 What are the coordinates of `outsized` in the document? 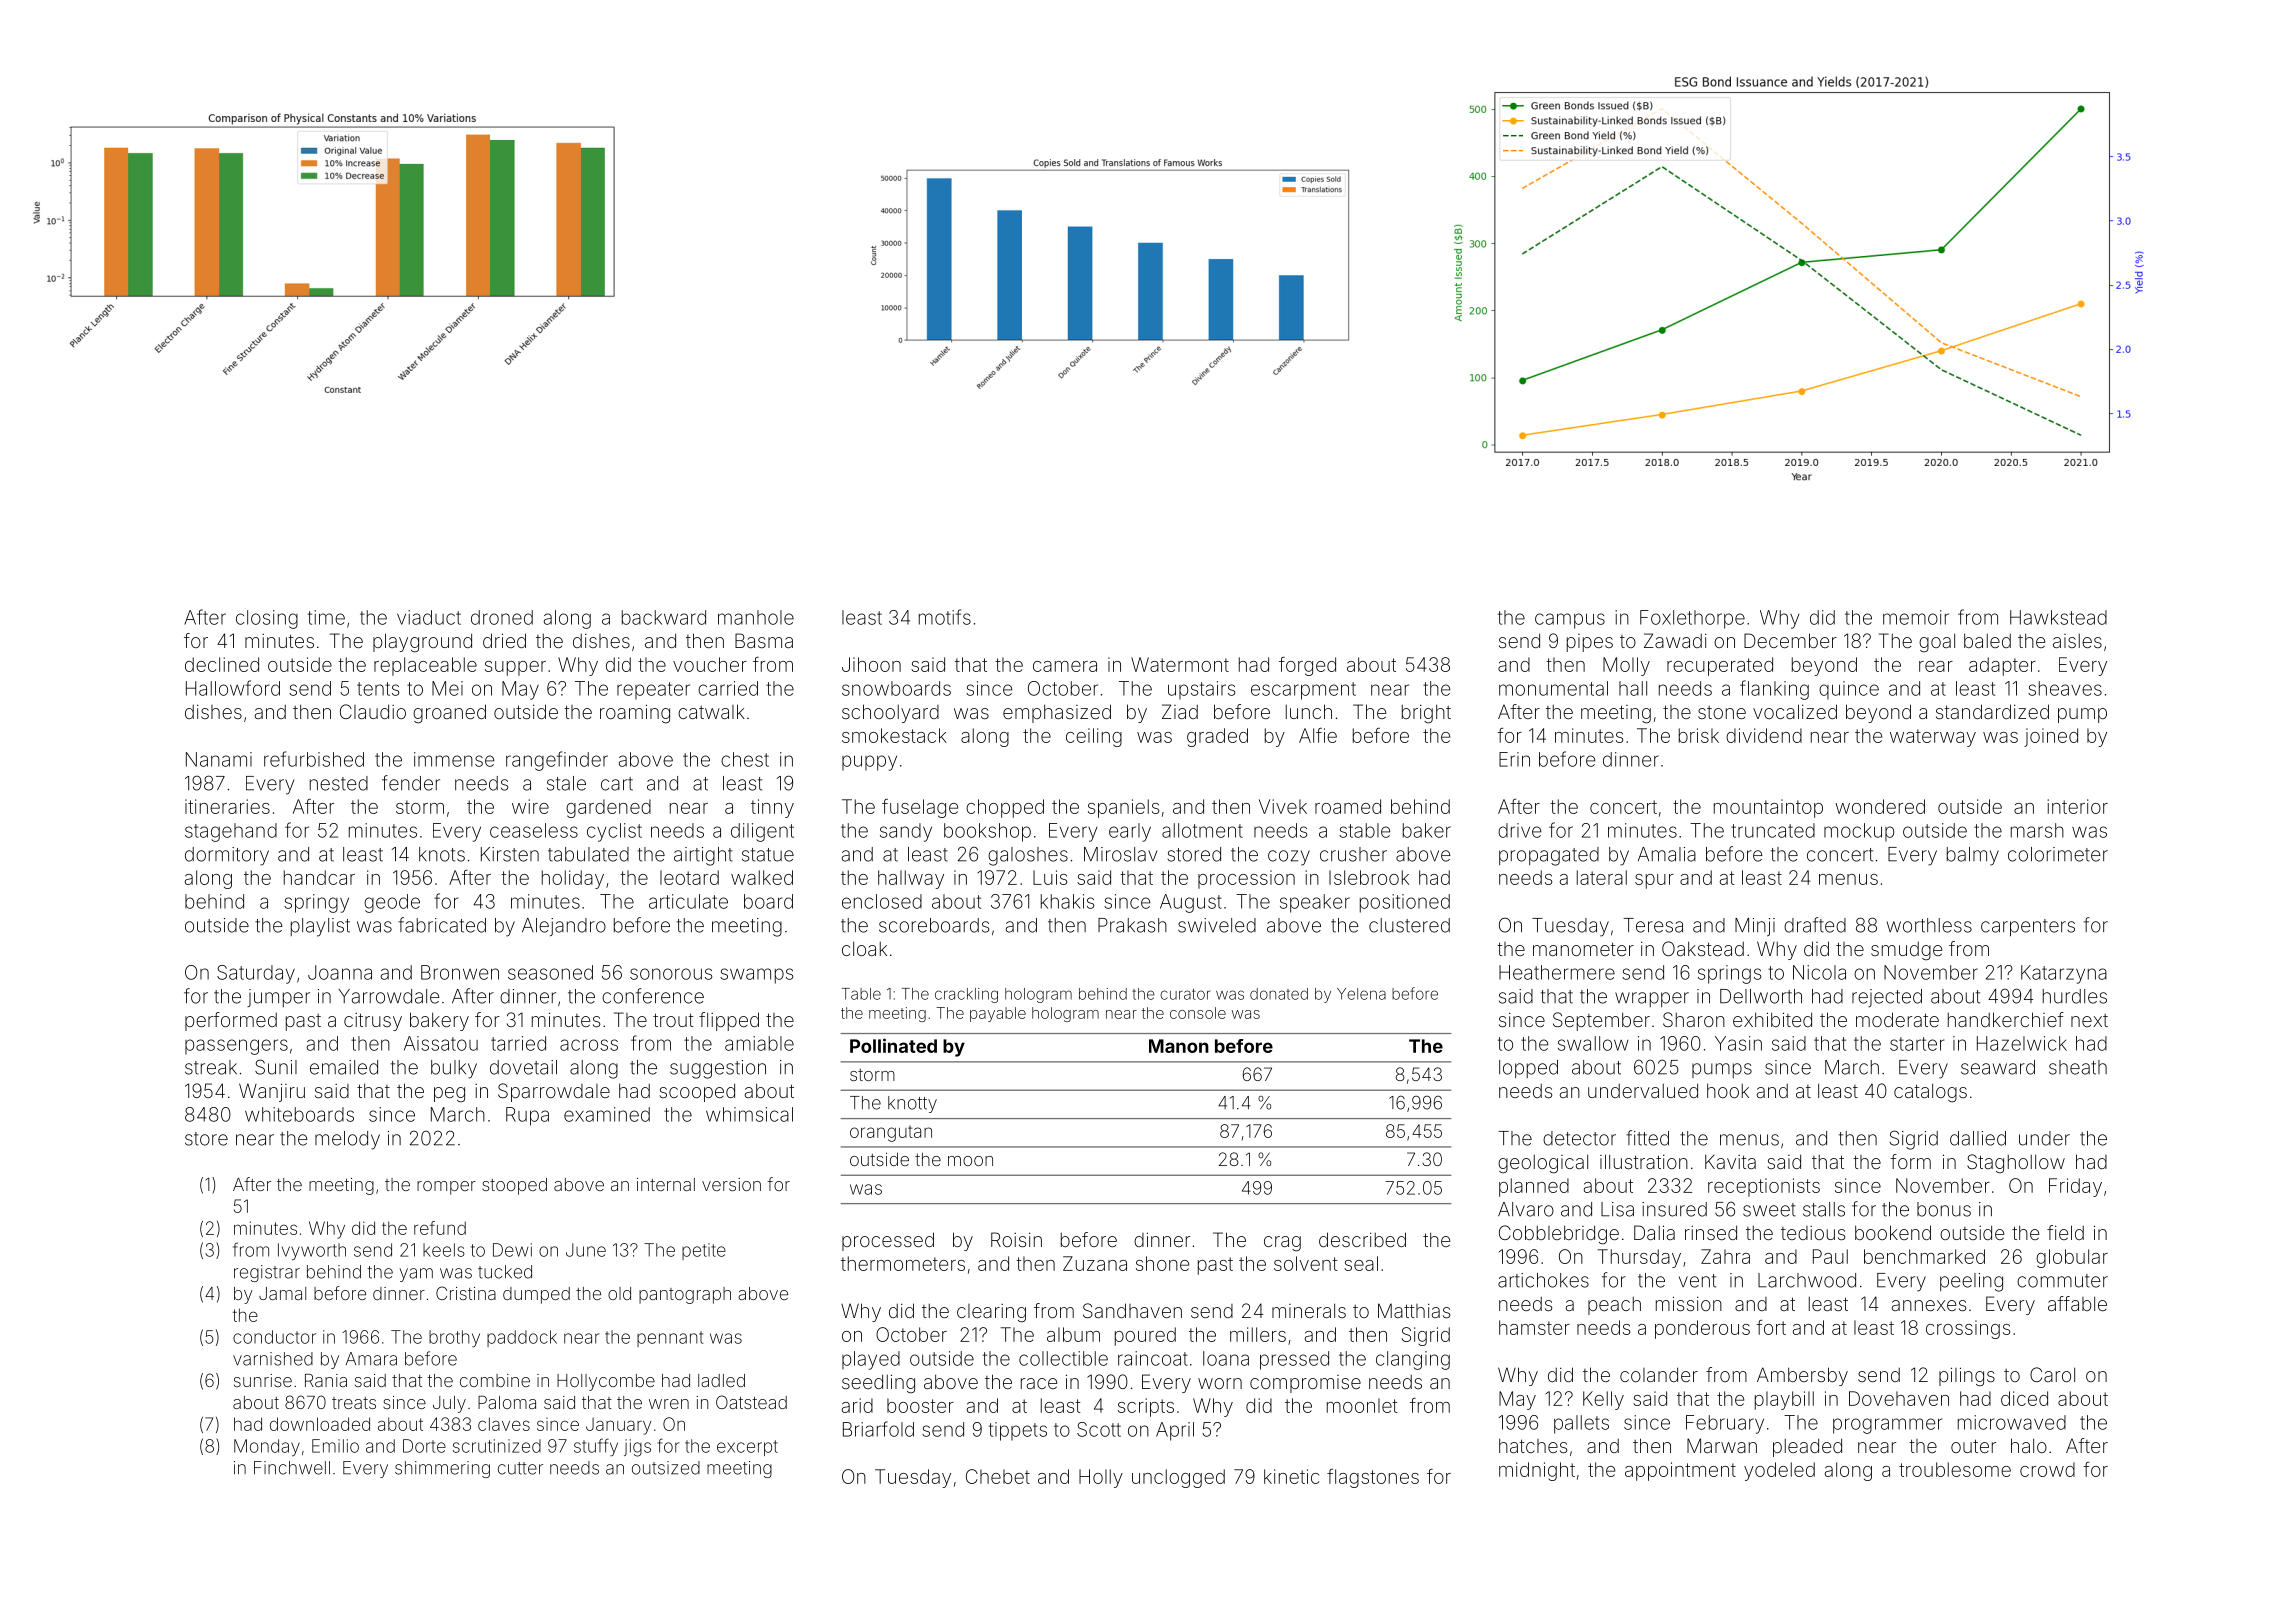 It's located at (666, 1468).
